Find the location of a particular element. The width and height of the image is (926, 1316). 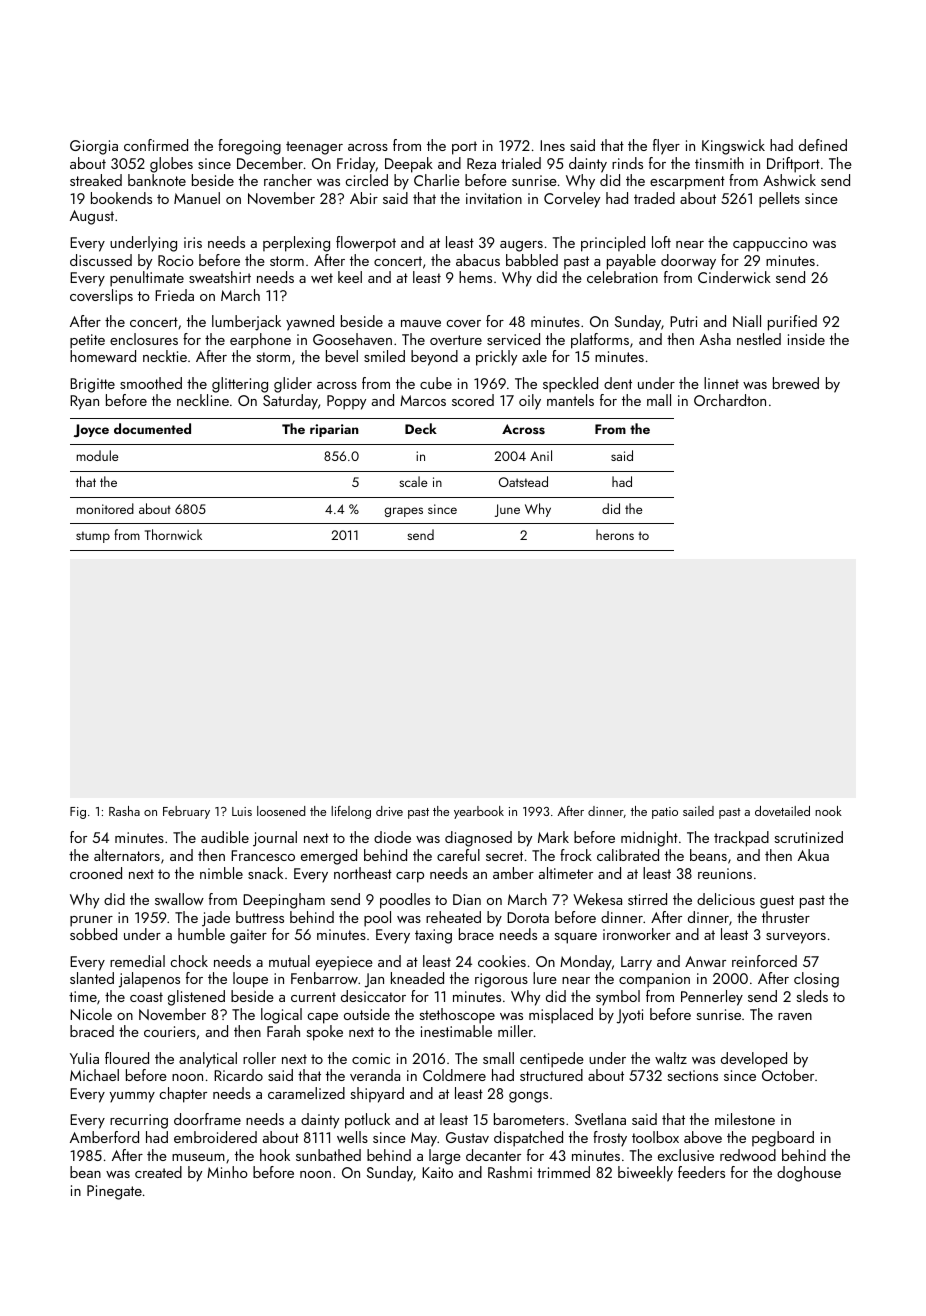

grapes is located at coordinates (404, 512).
